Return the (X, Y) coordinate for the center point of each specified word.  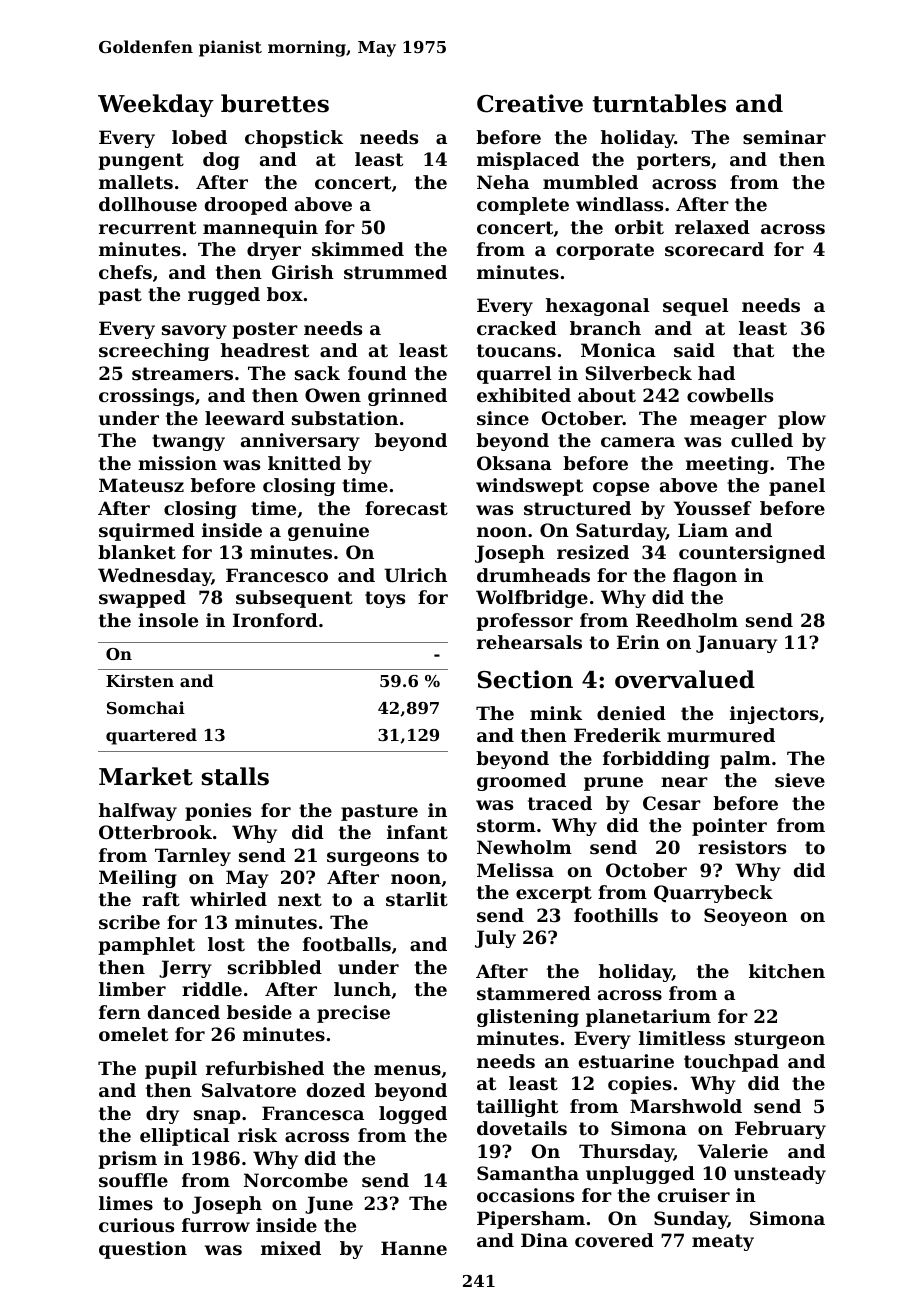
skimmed (358, 249)
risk (257, 1135)
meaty (723, 1242)
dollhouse (148, 204)
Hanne (414, 1248)
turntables (659, 103)
